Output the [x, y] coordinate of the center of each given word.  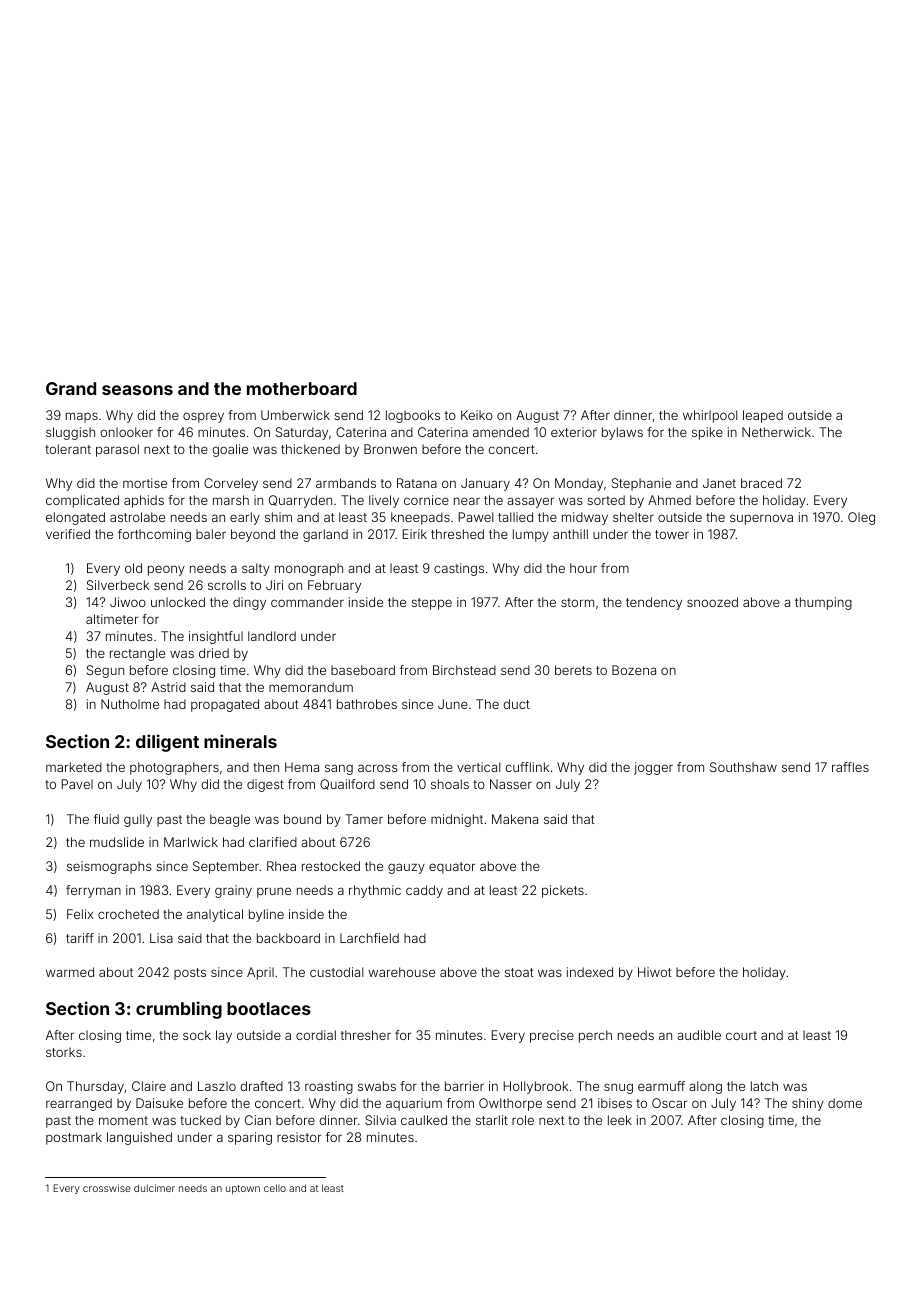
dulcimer [154, 1188]
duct [516, 704]
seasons [137, 390]
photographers [174, 768]
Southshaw [743, 767]
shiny [808, 1104]
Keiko [477, 415]
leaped [763, 416]
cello [275, 1188]
